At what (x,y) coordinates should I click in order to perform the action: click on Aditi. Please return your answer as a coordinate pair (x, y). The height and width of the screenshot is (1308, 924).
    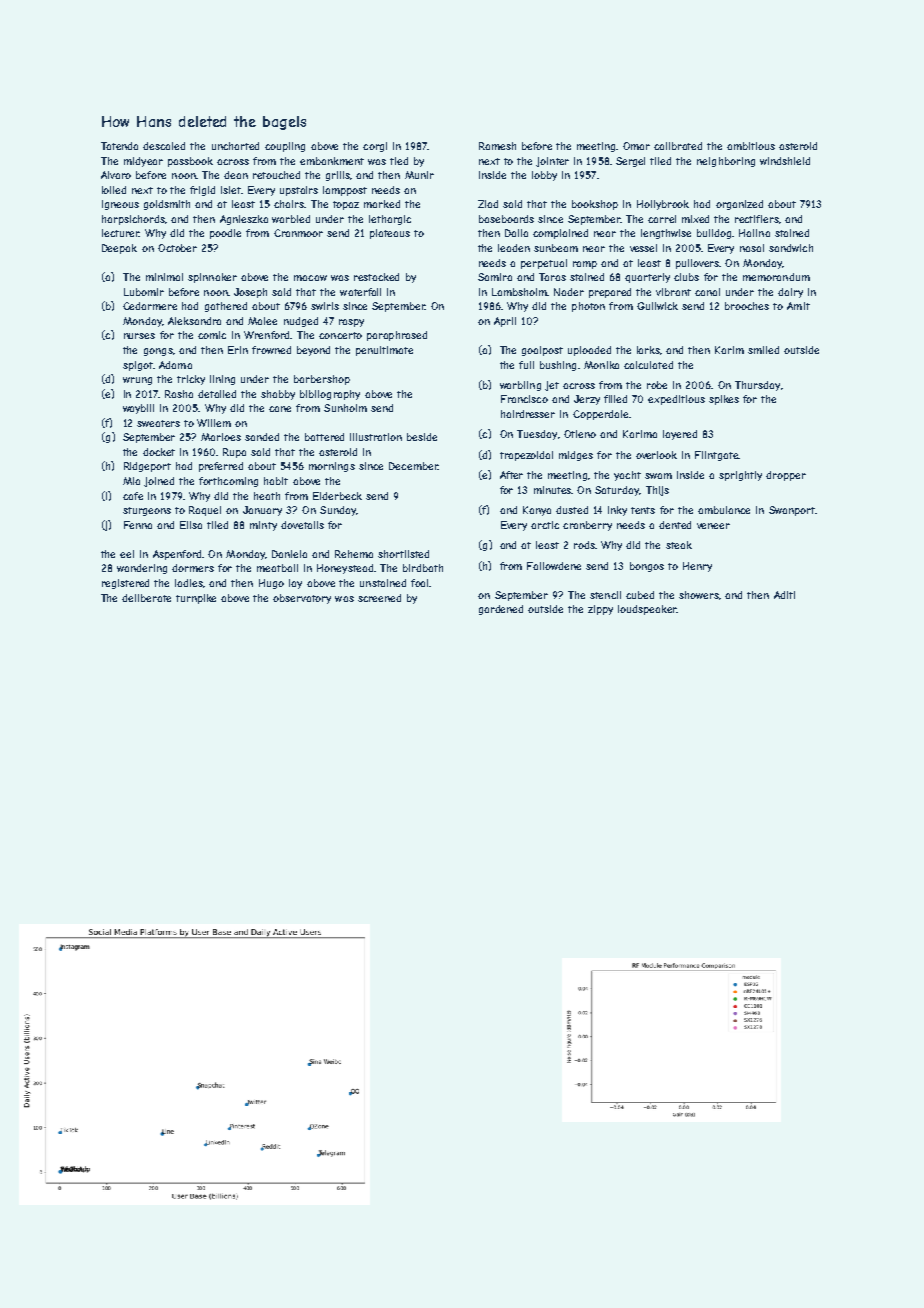
    Looking at the image, I should click on (784, 595).
